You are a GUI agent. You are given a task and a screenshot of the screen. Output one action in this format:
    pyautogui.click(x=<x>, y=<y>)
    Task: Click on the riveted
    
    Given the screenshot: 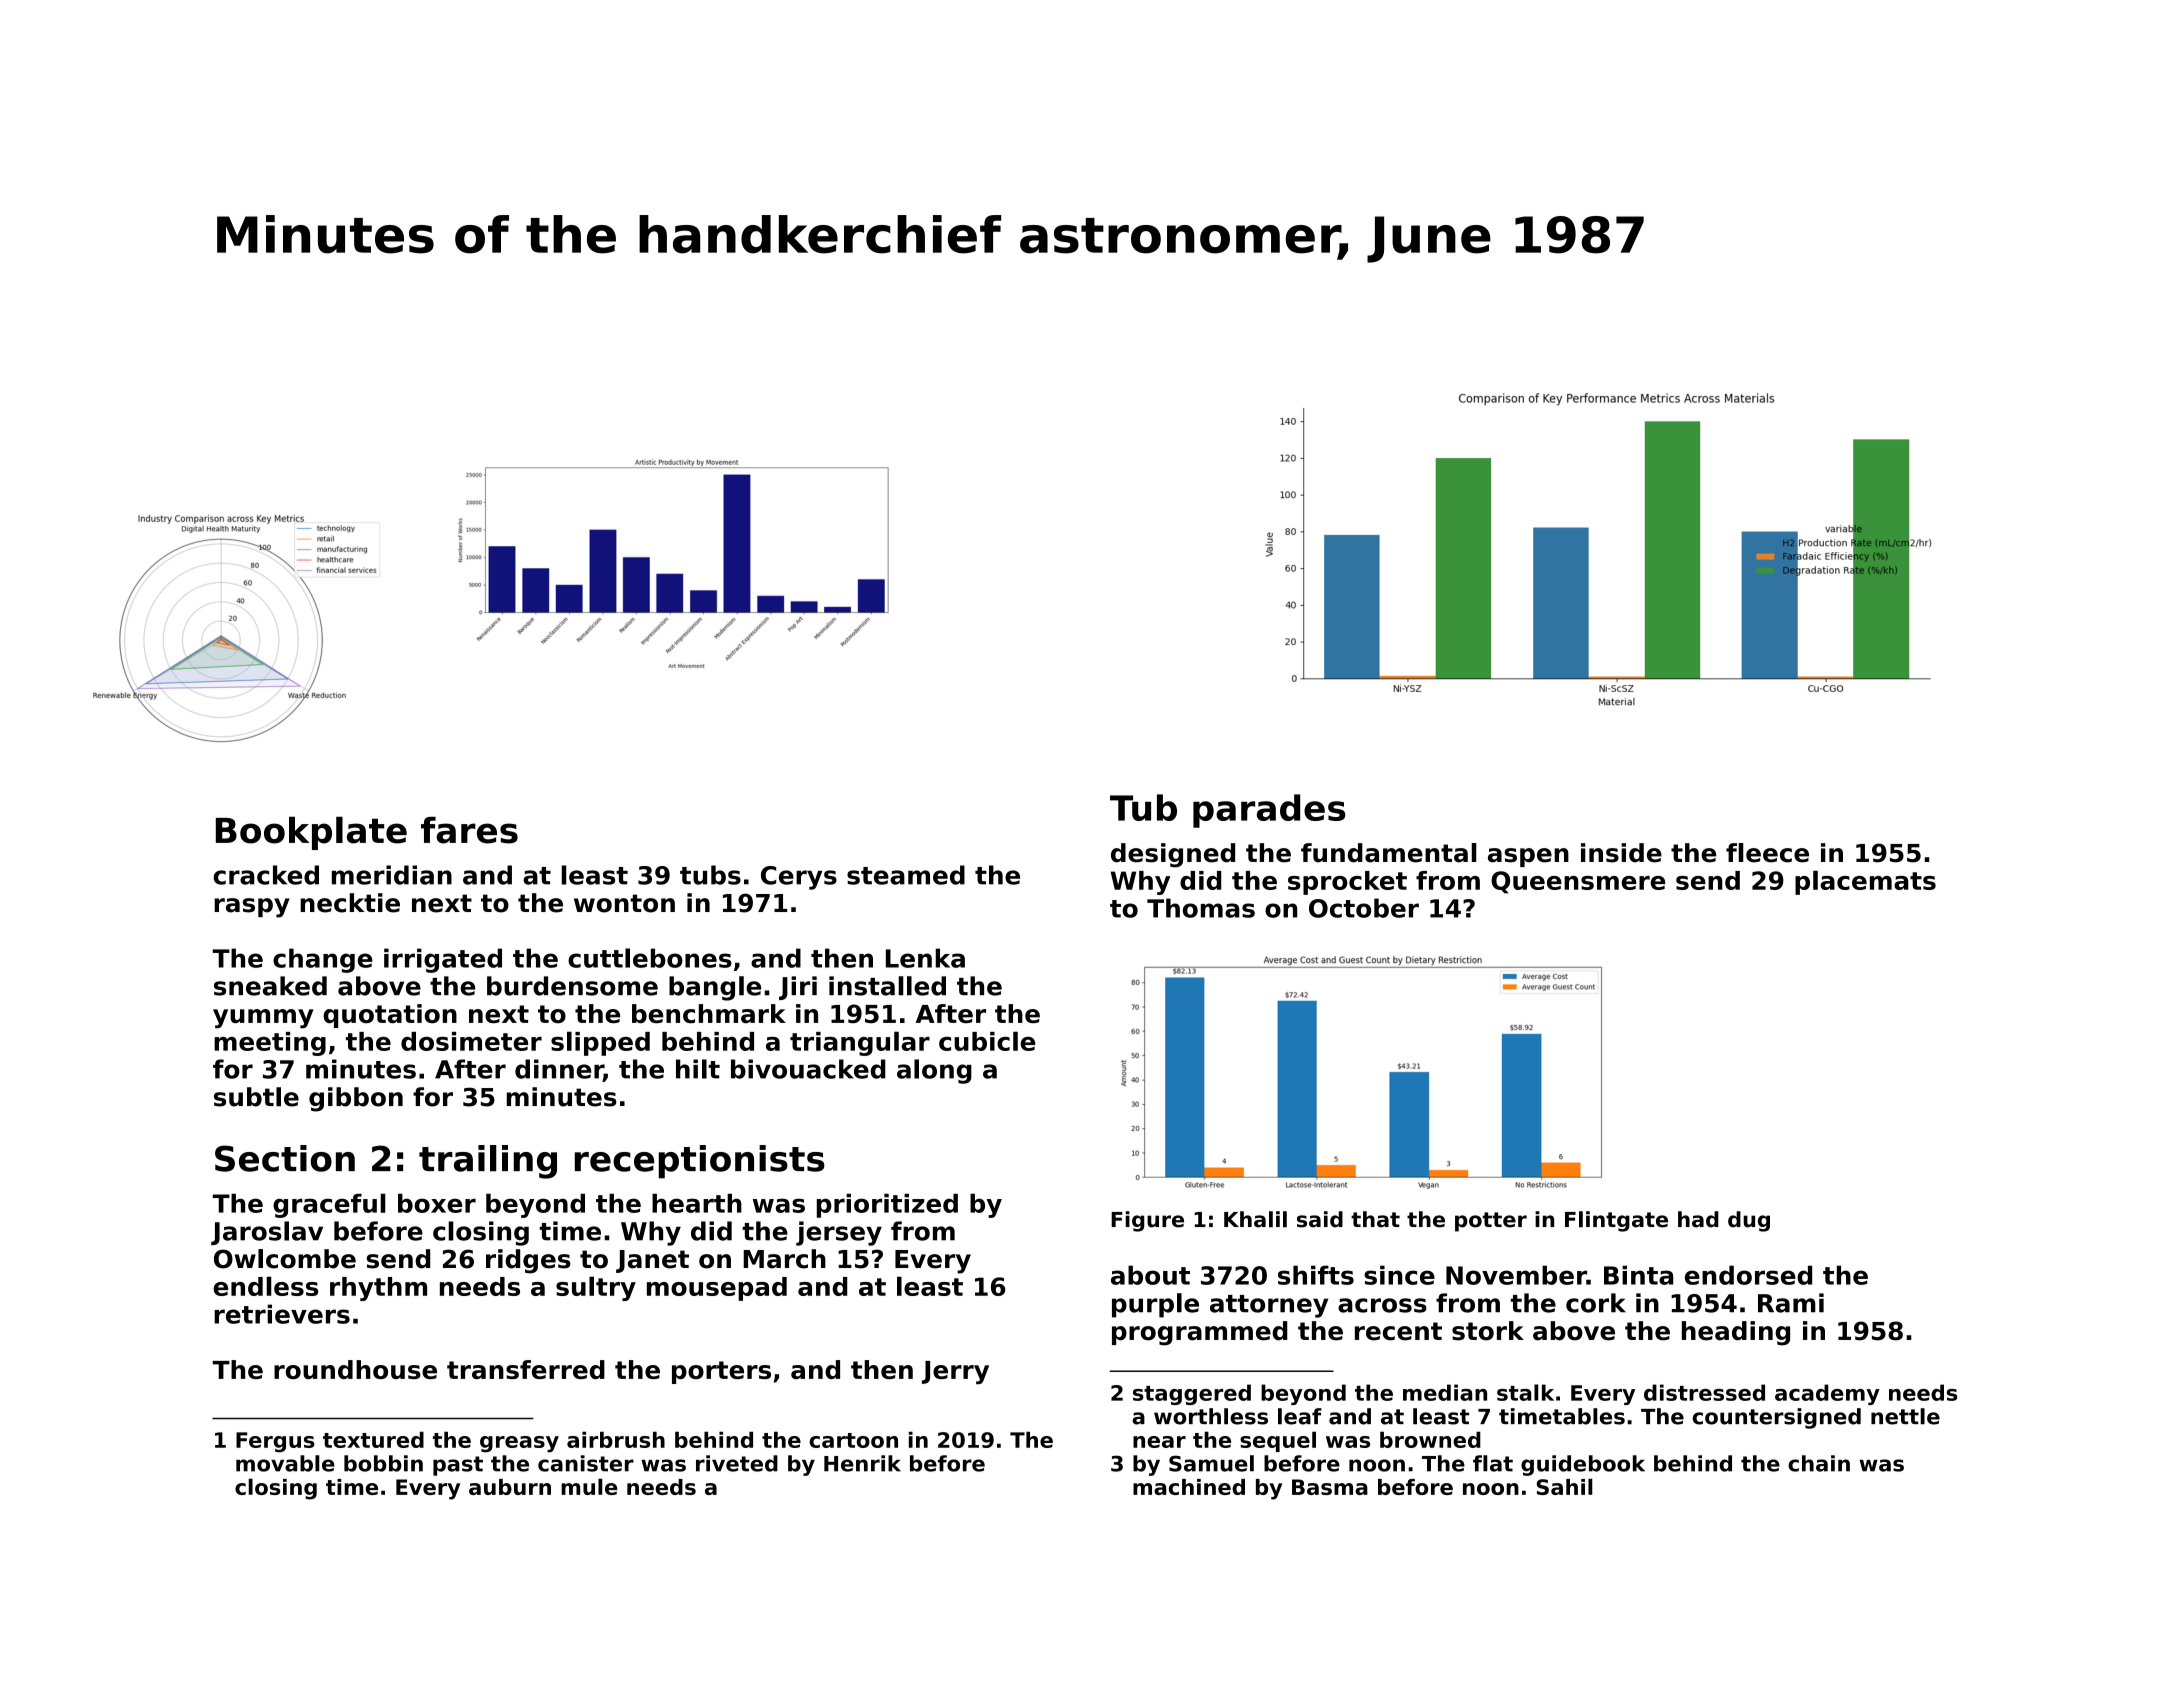 What is the action you would take?
    pyautogui.click(x=737, y=1463)
